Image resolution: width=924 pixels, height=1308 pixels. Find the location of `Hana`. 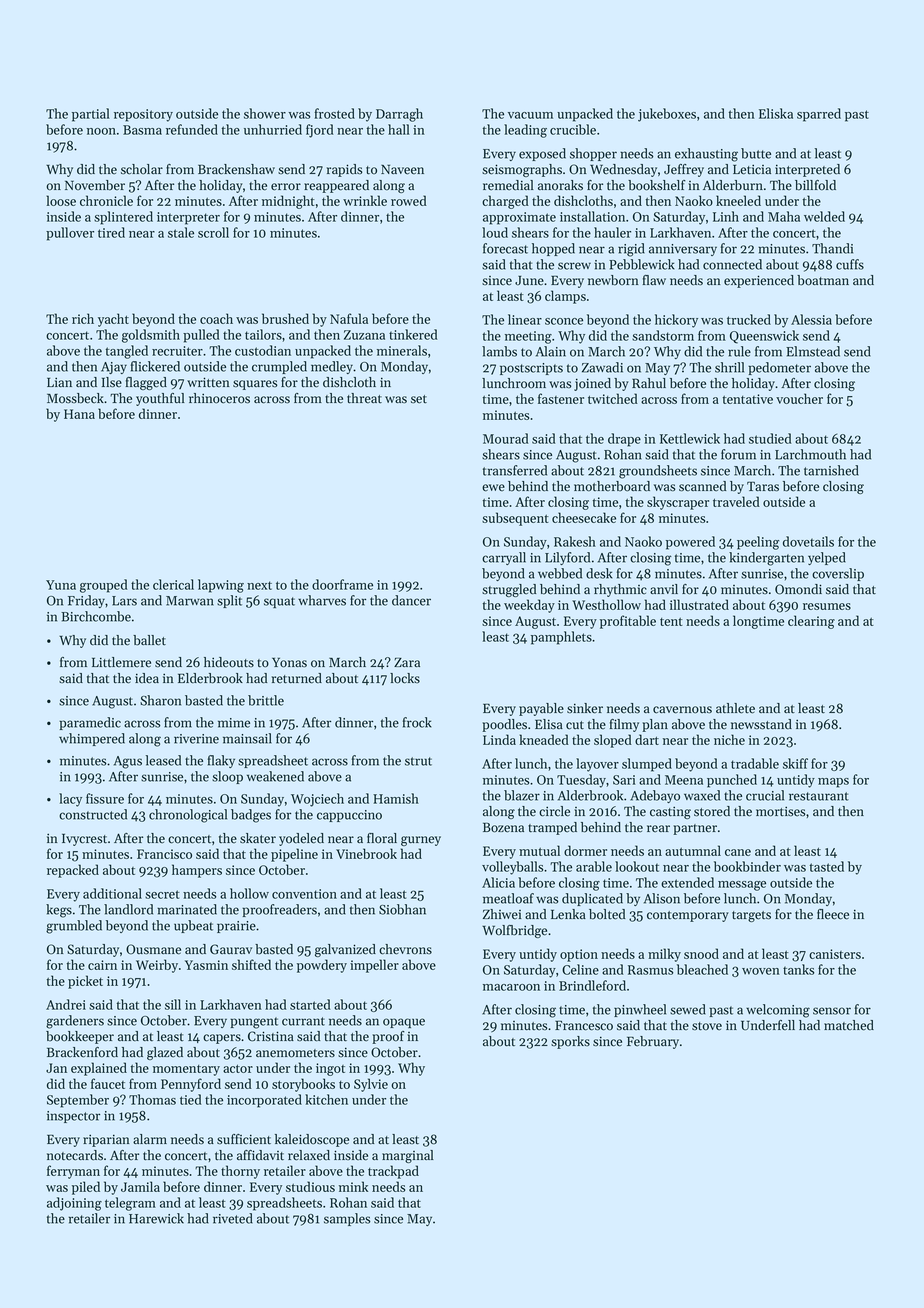

Hana is located at coordinates (79, 414).
